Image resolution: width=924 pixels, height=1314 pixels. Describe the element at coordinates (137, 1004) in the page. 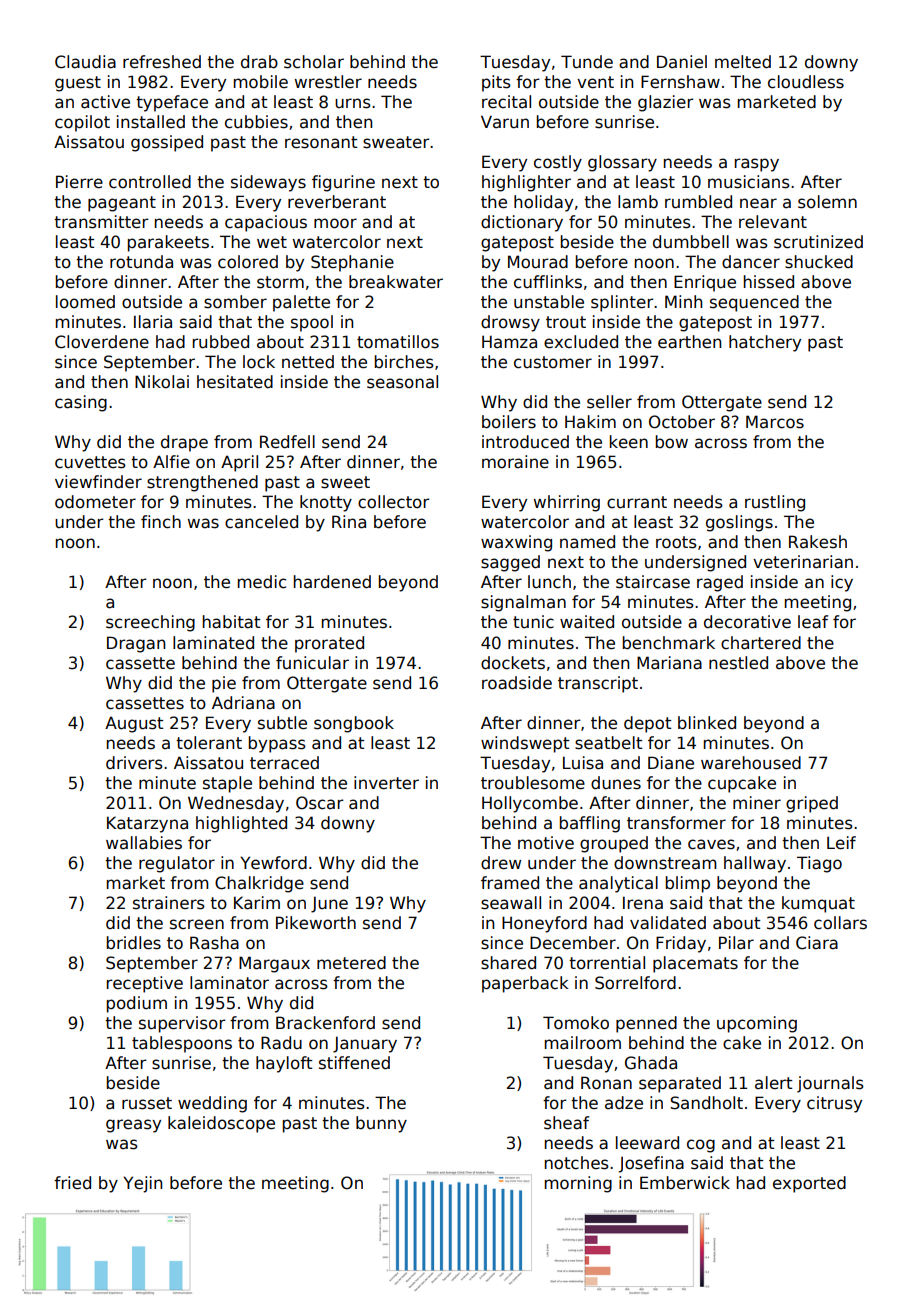

I see `podium` at that location.
